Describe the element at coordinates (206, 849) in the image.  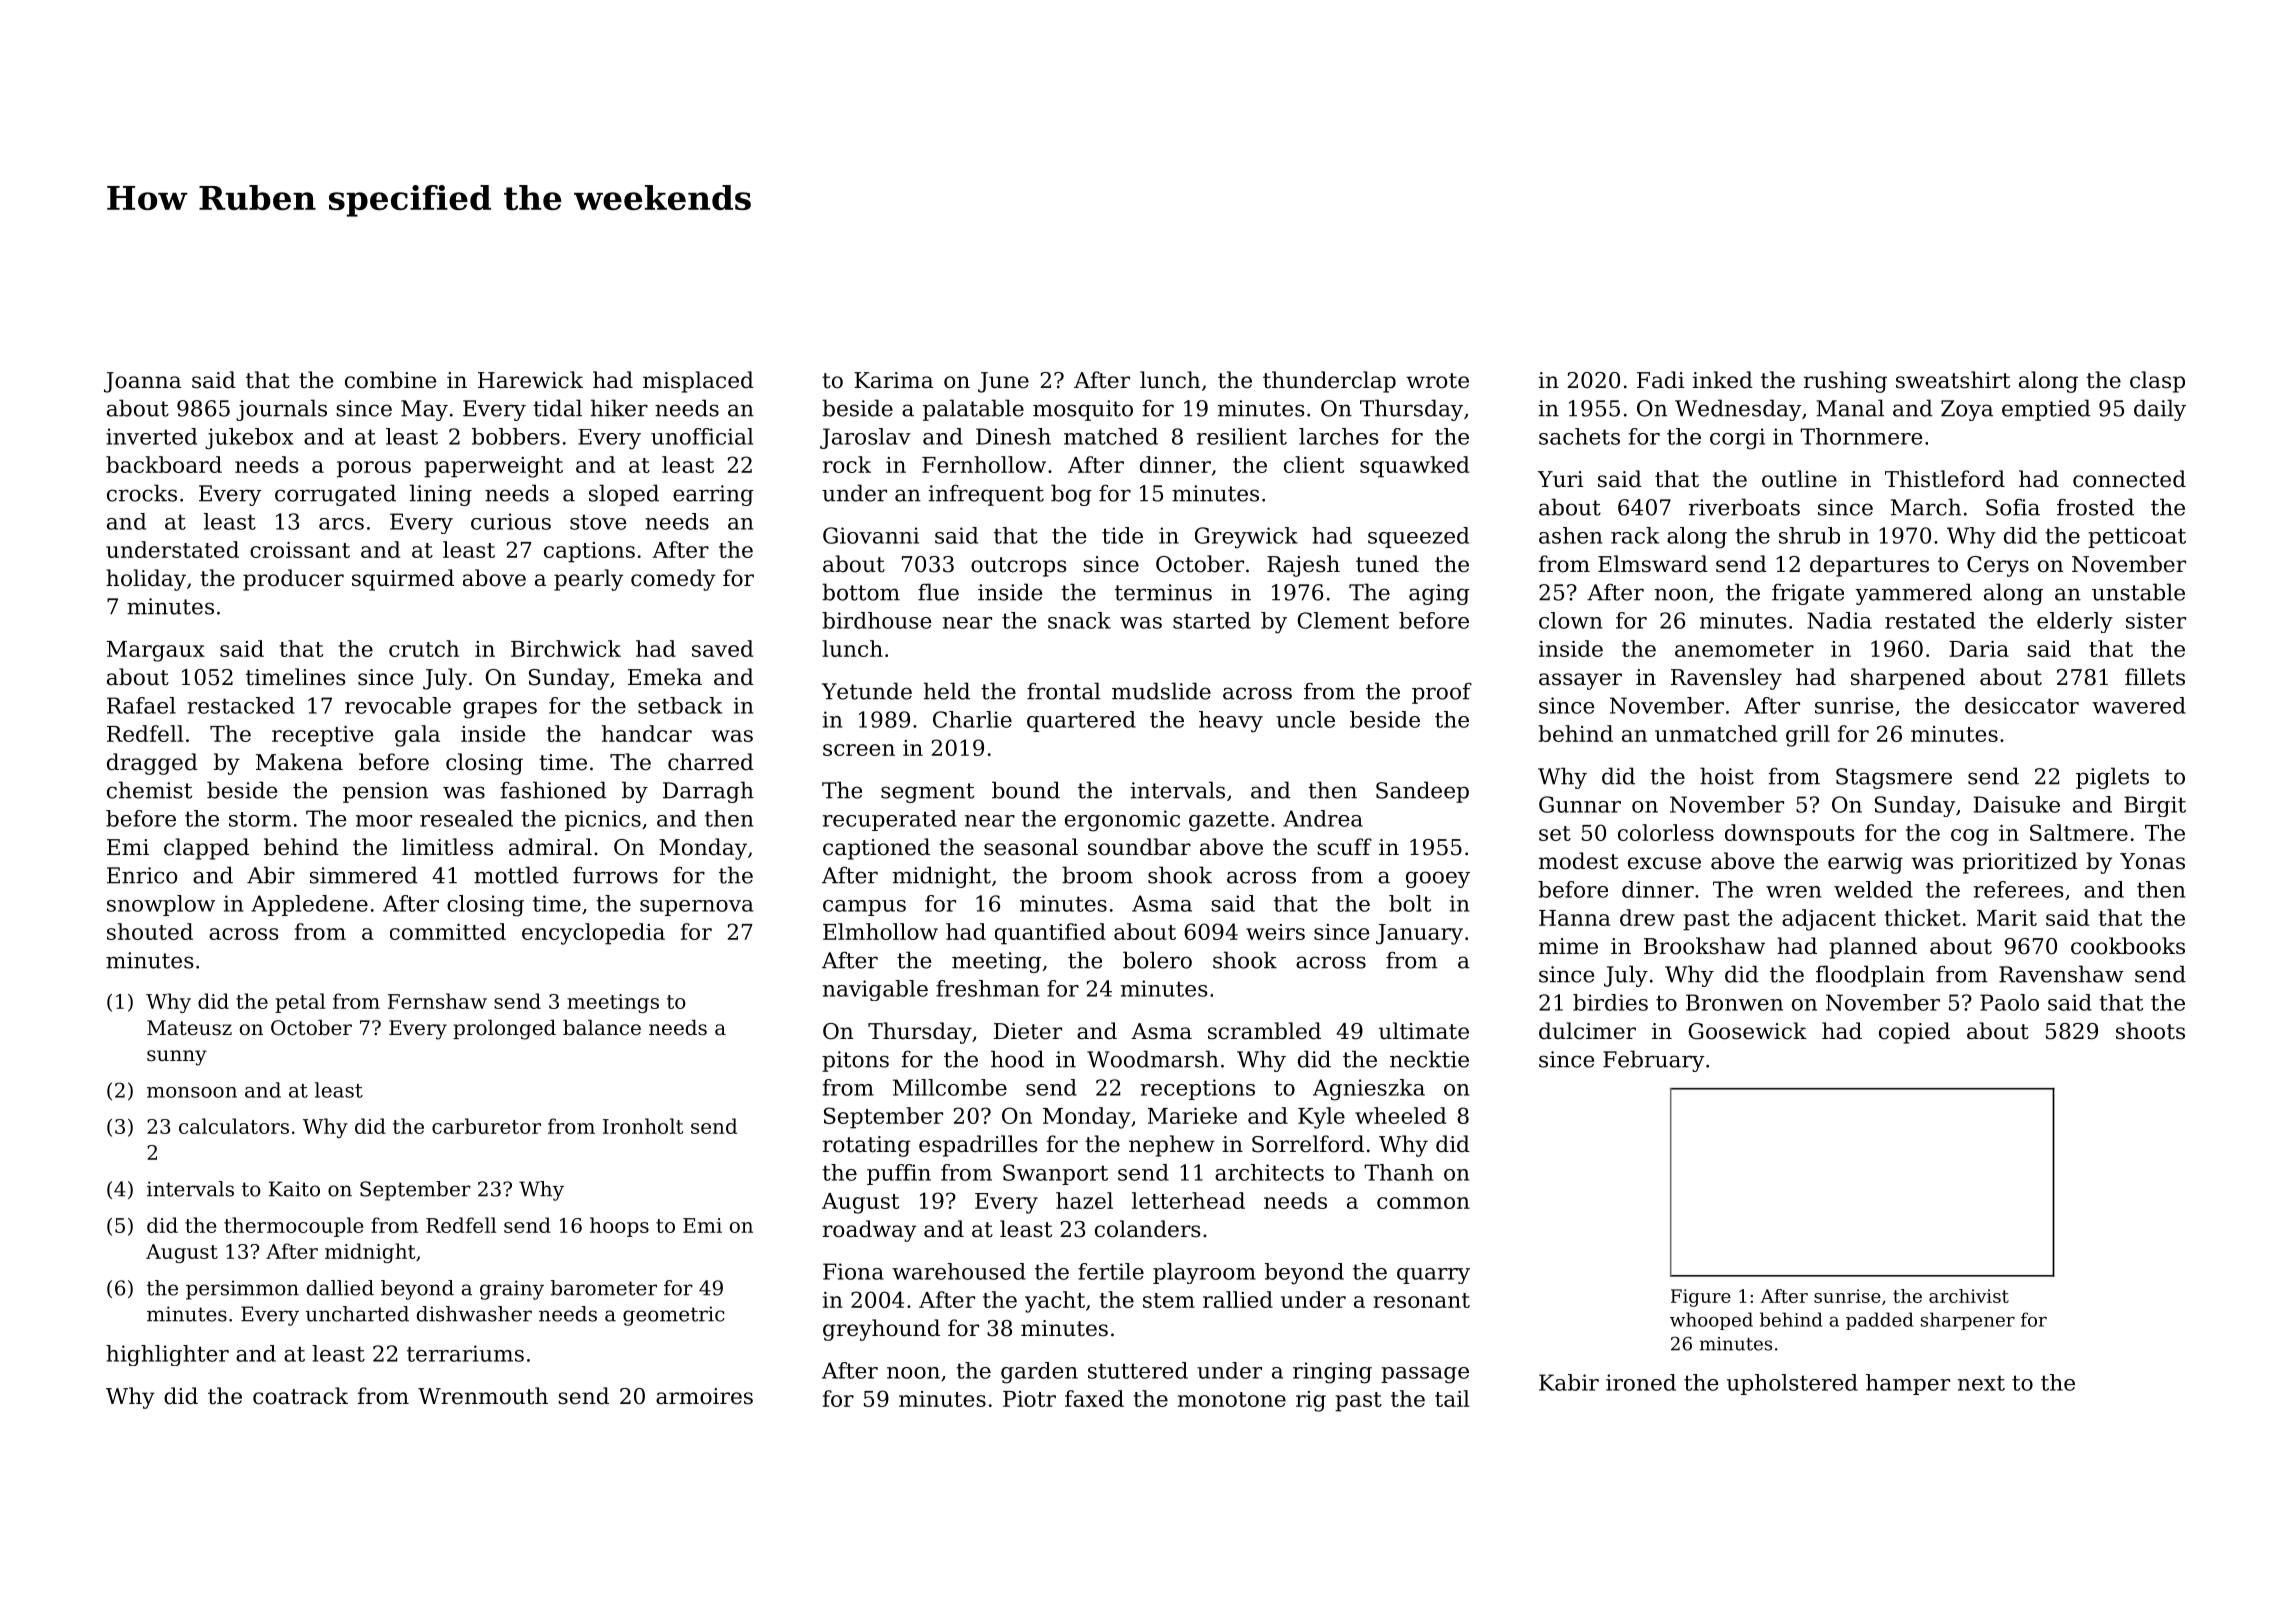
I see `clapped` at that location.
